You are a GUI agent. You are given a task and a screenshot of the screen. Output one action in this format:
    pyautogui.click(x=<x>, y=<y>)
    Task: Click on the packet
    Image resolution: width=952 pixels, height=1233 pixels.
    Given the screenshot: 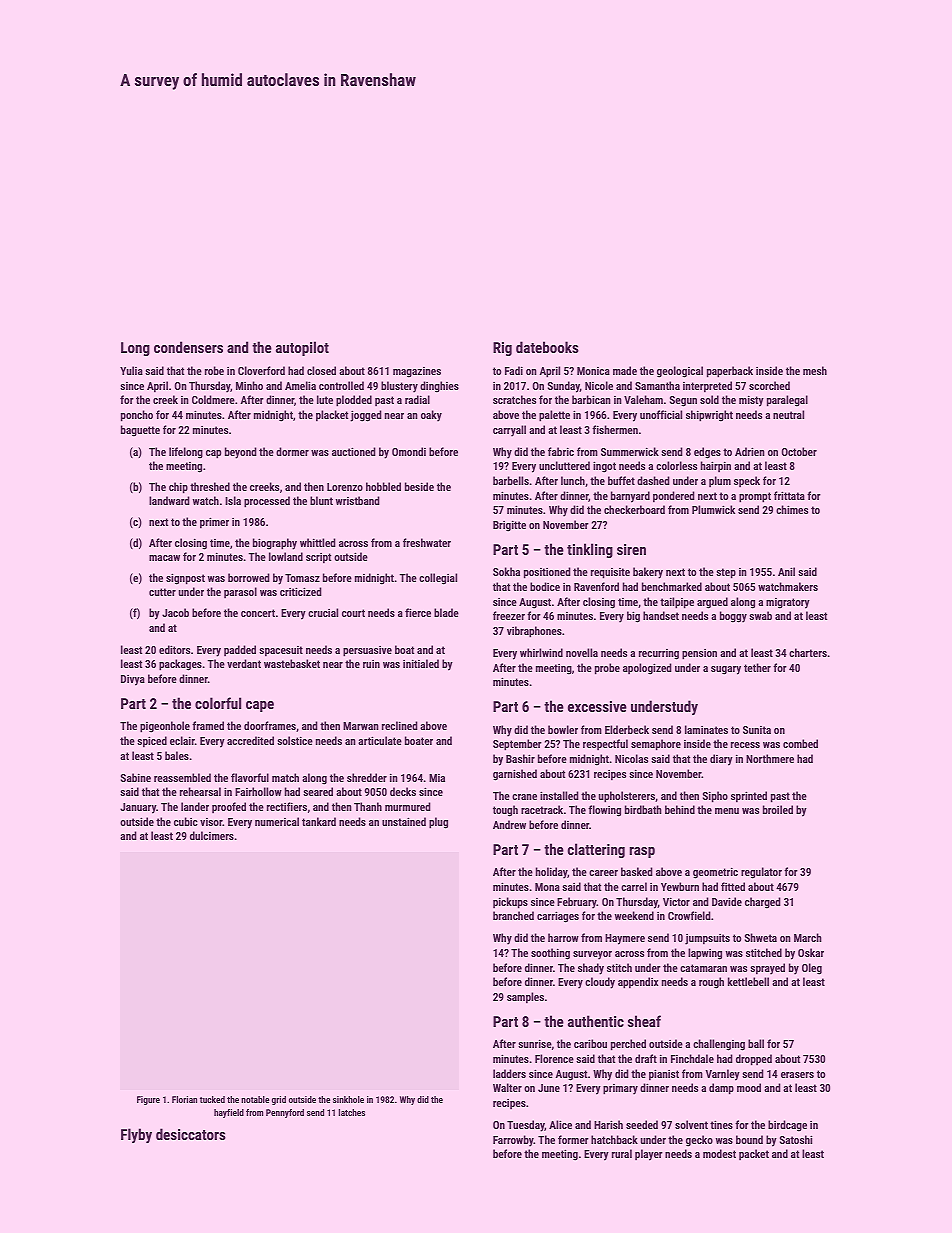 What is the action you would take?
    pyautogui.click(x=754, y=1155)
